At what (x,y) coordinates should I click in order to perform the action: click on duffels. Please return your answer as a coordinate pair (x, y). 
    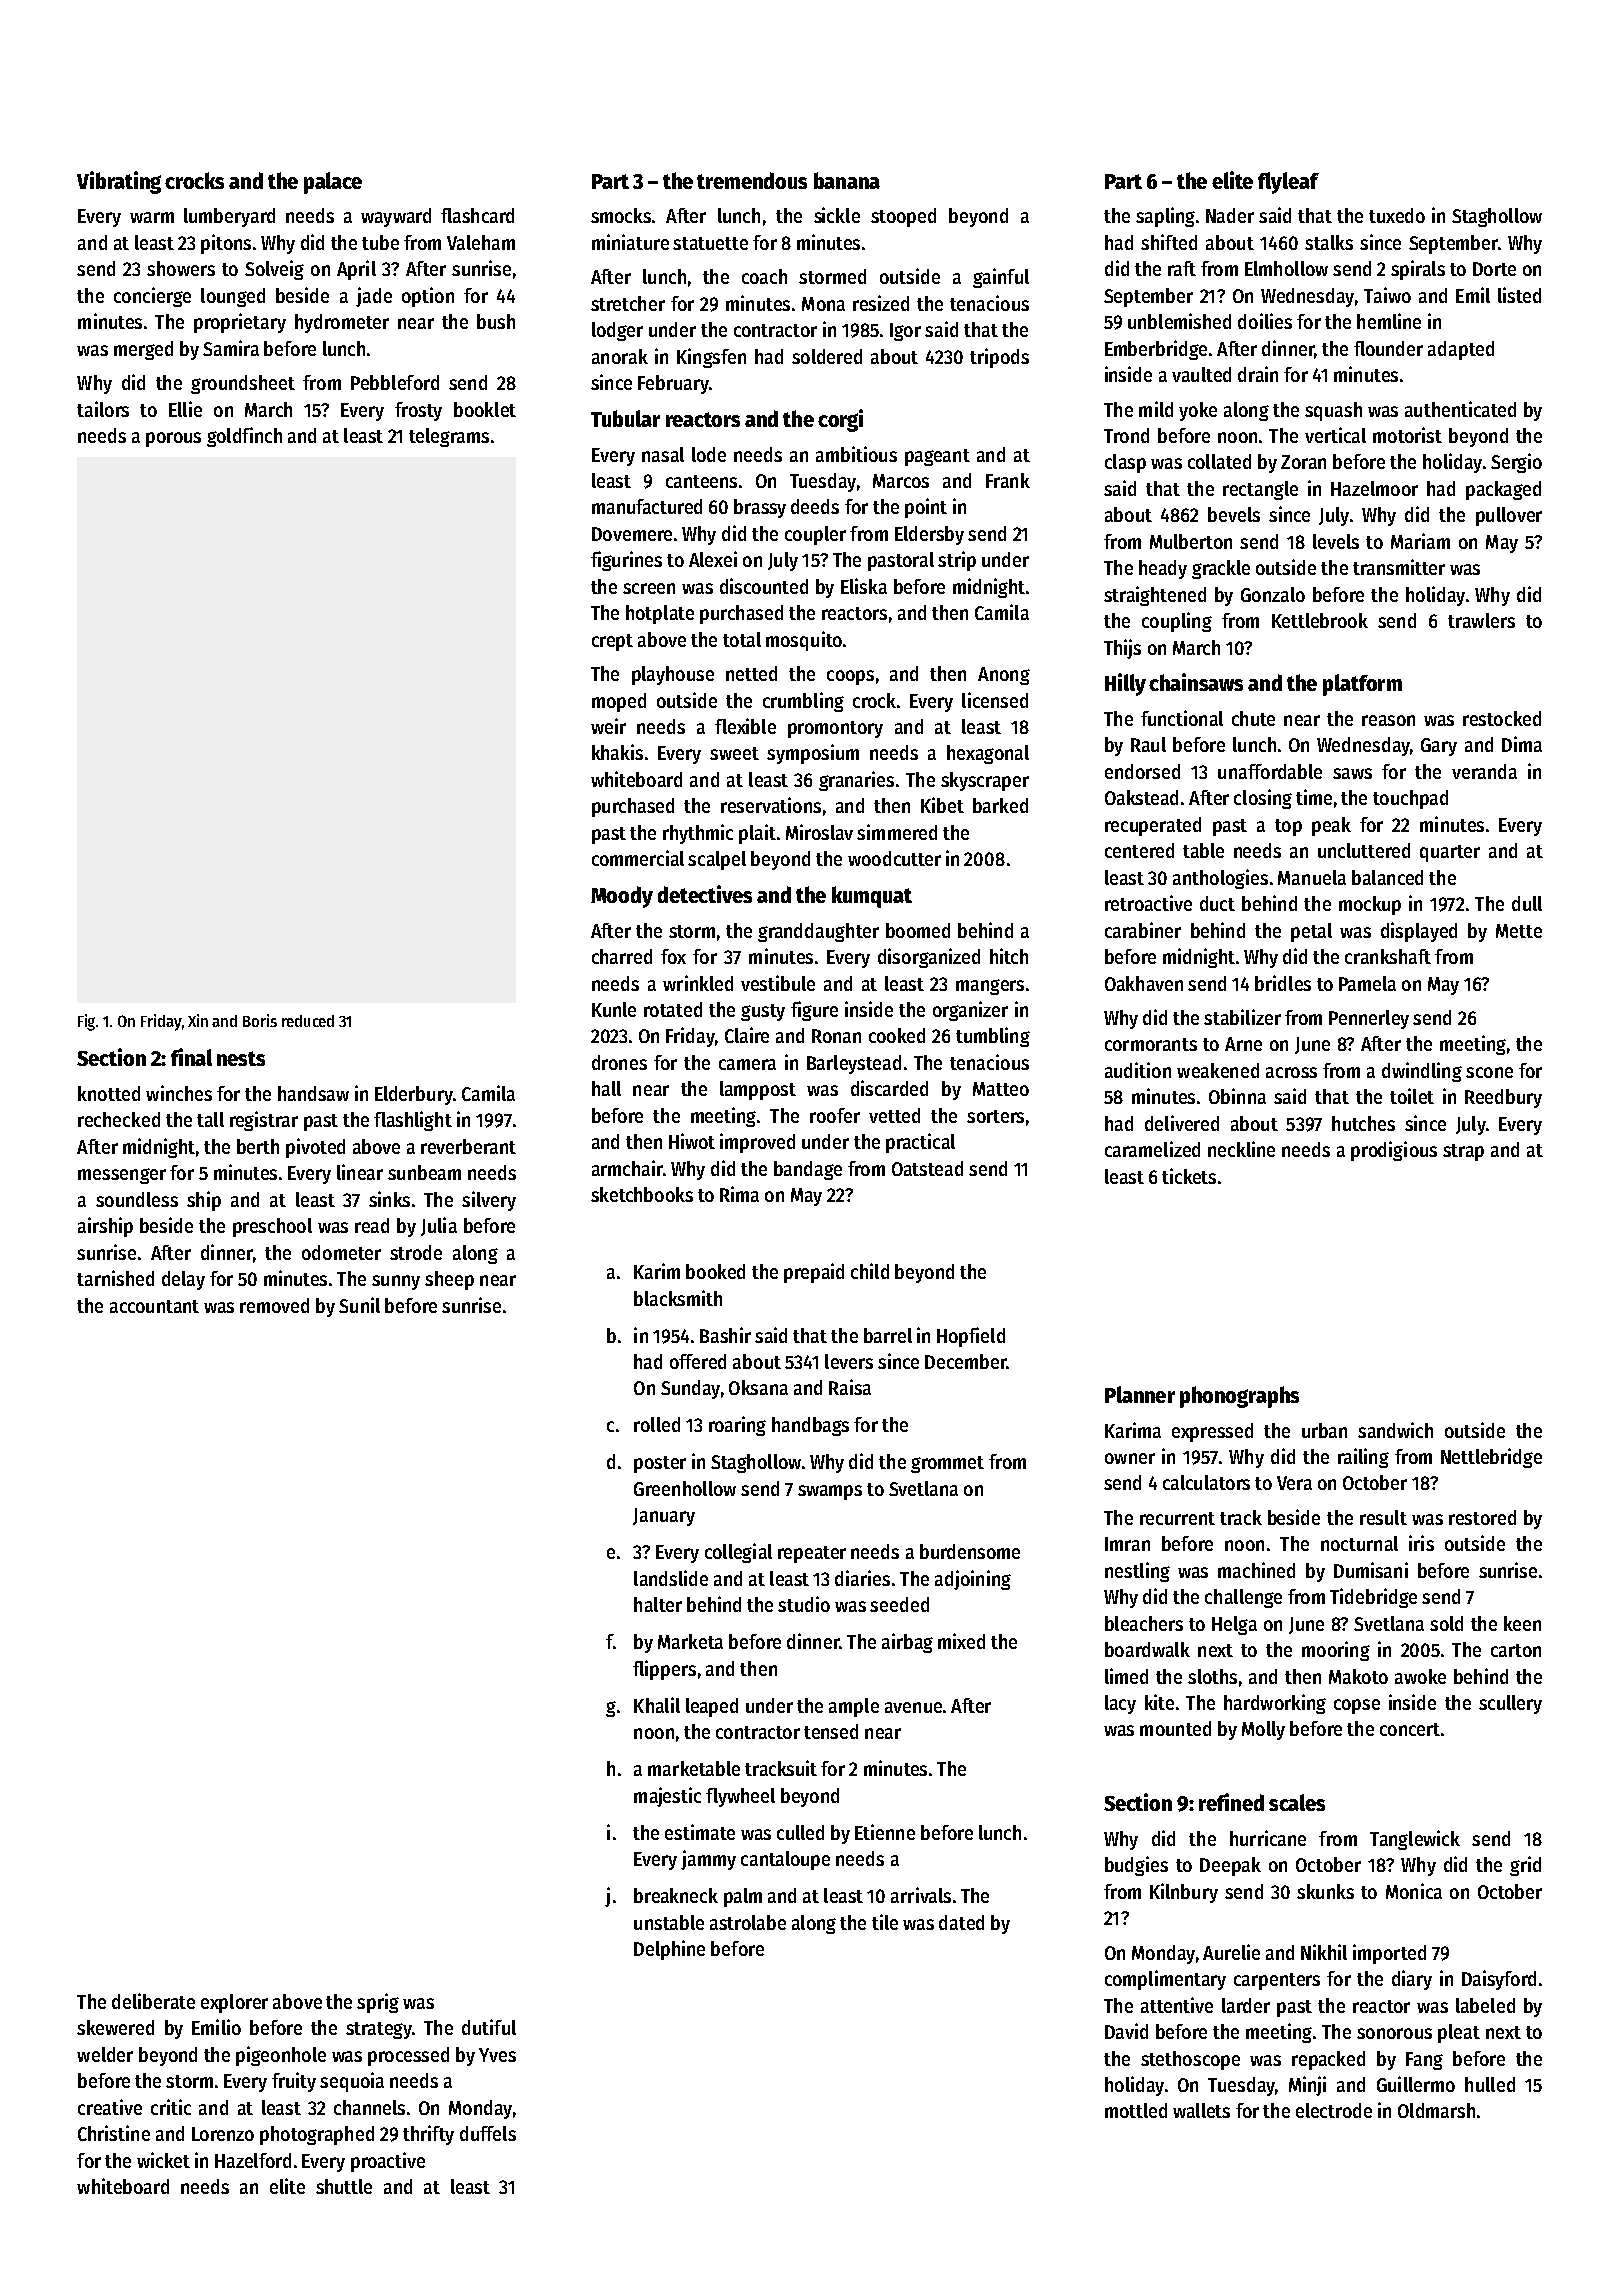
    Looking at the image, I should click on (488, 2133).
